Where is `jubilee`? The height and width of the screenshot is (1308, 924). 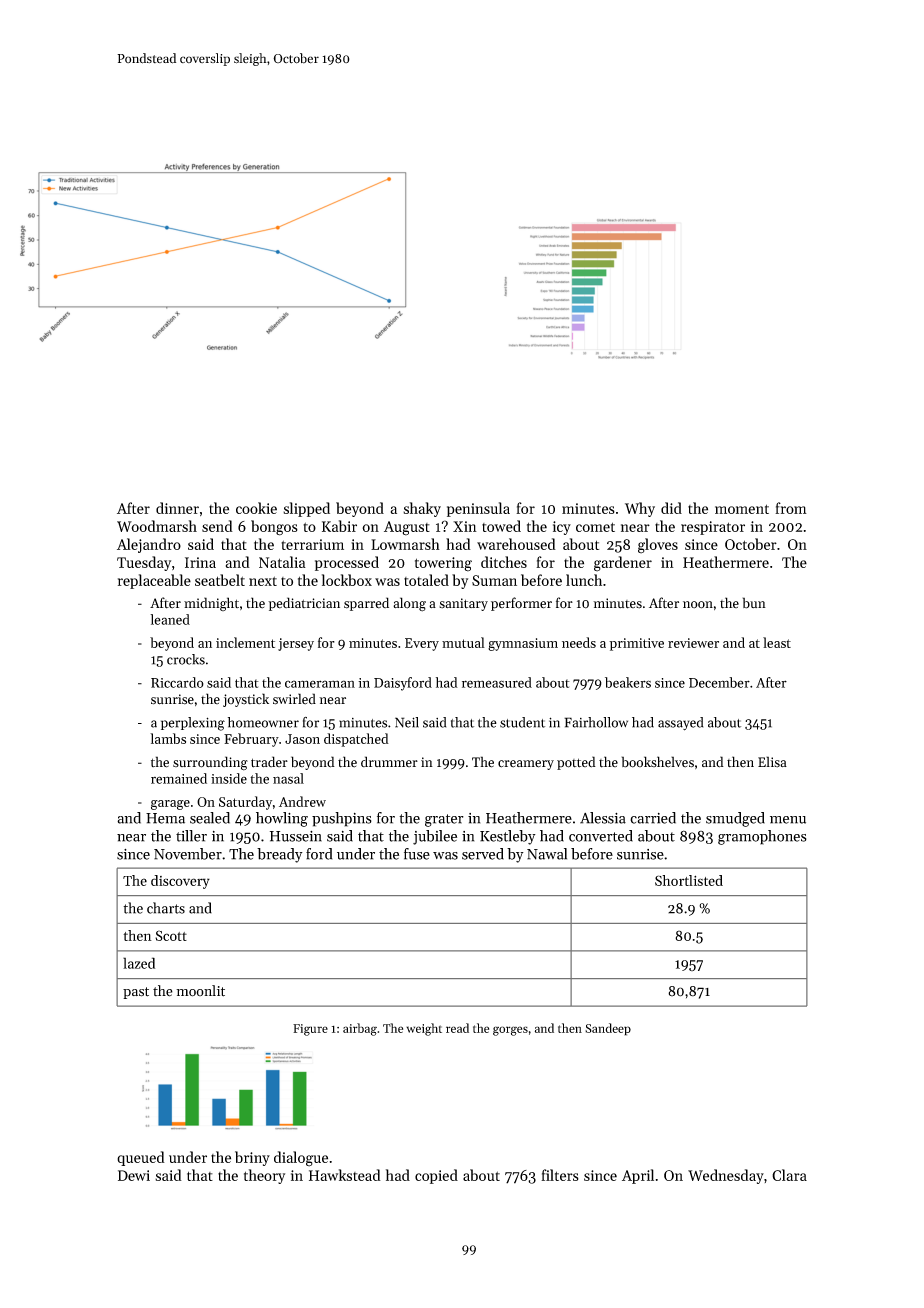 jubilee is located at coordinates (435, 837).
